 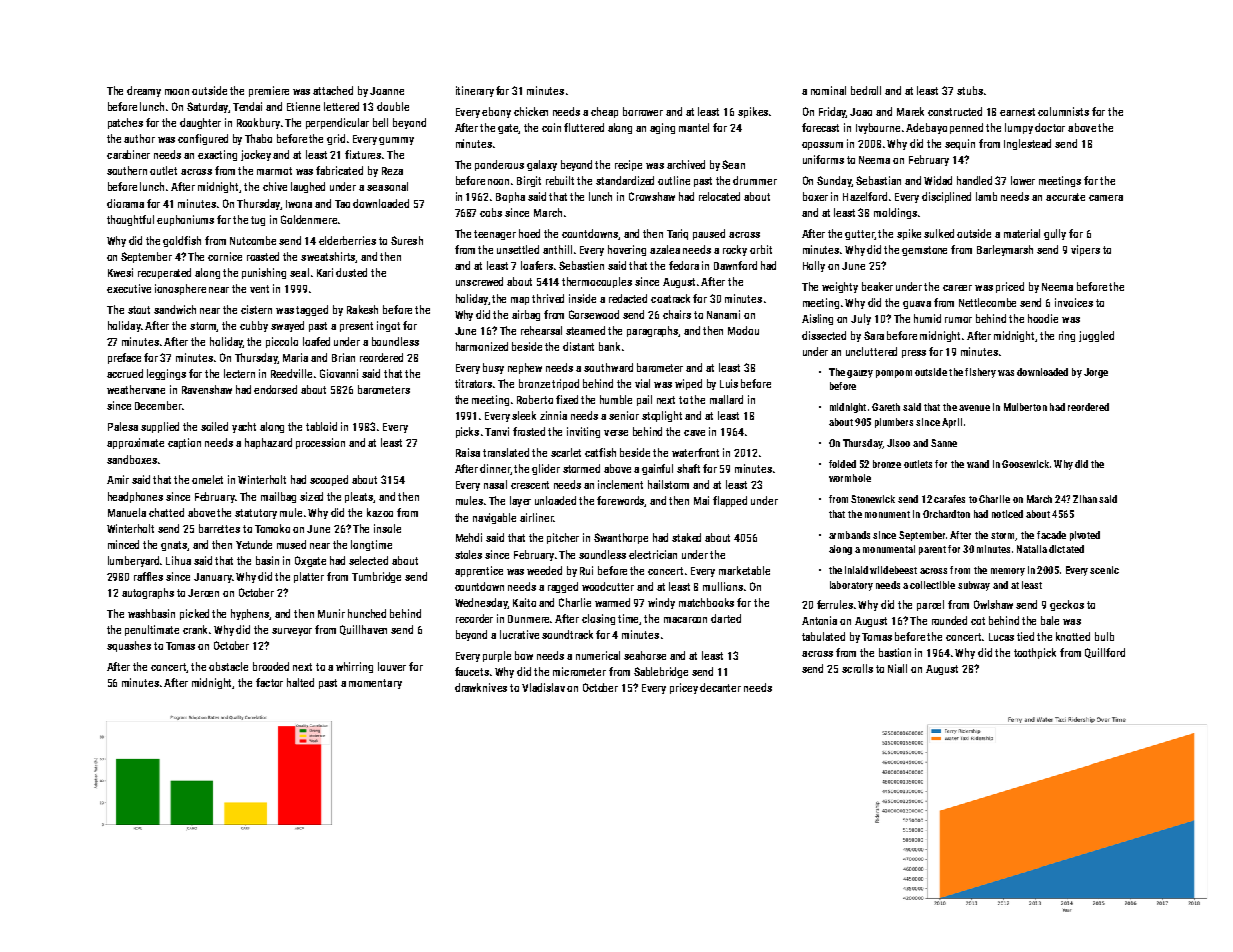 What do you see at coordinates (1104, 636) in the screenshot?
I see `bulb` at bounding box center [1104, 636].
